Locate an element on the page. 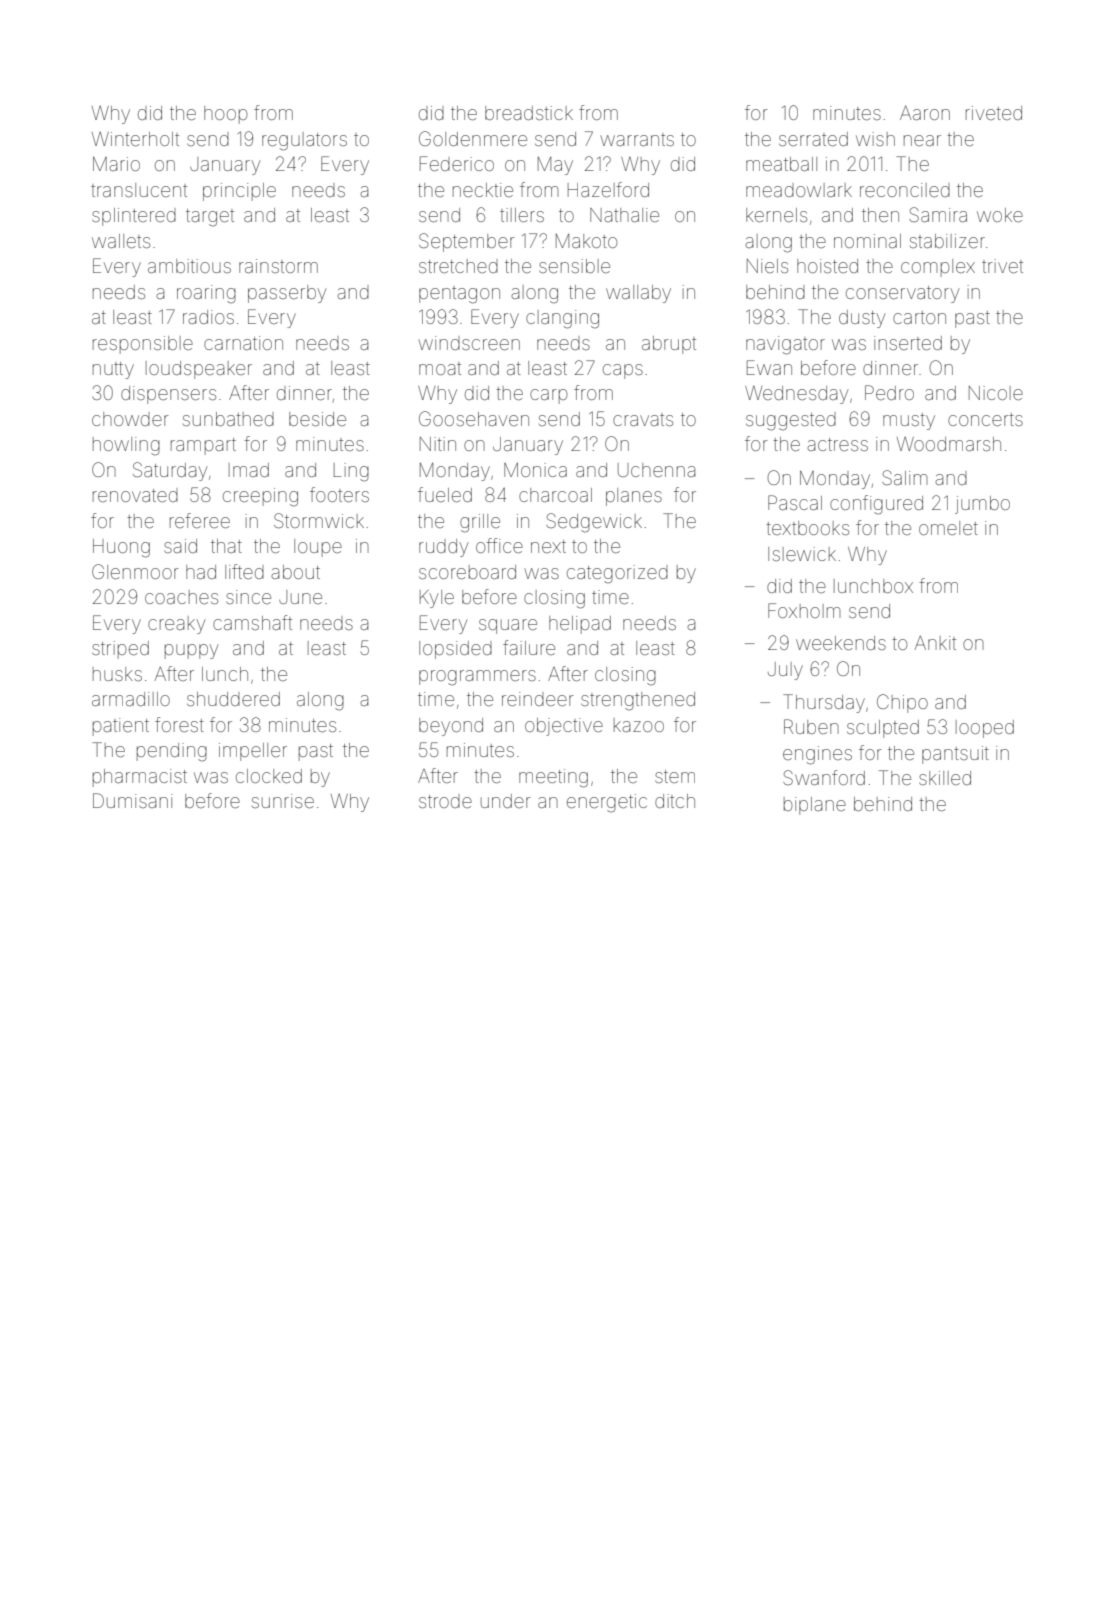 The width and height of the image is (1115, 1614). energetic is located at coordinates (607, 803).
